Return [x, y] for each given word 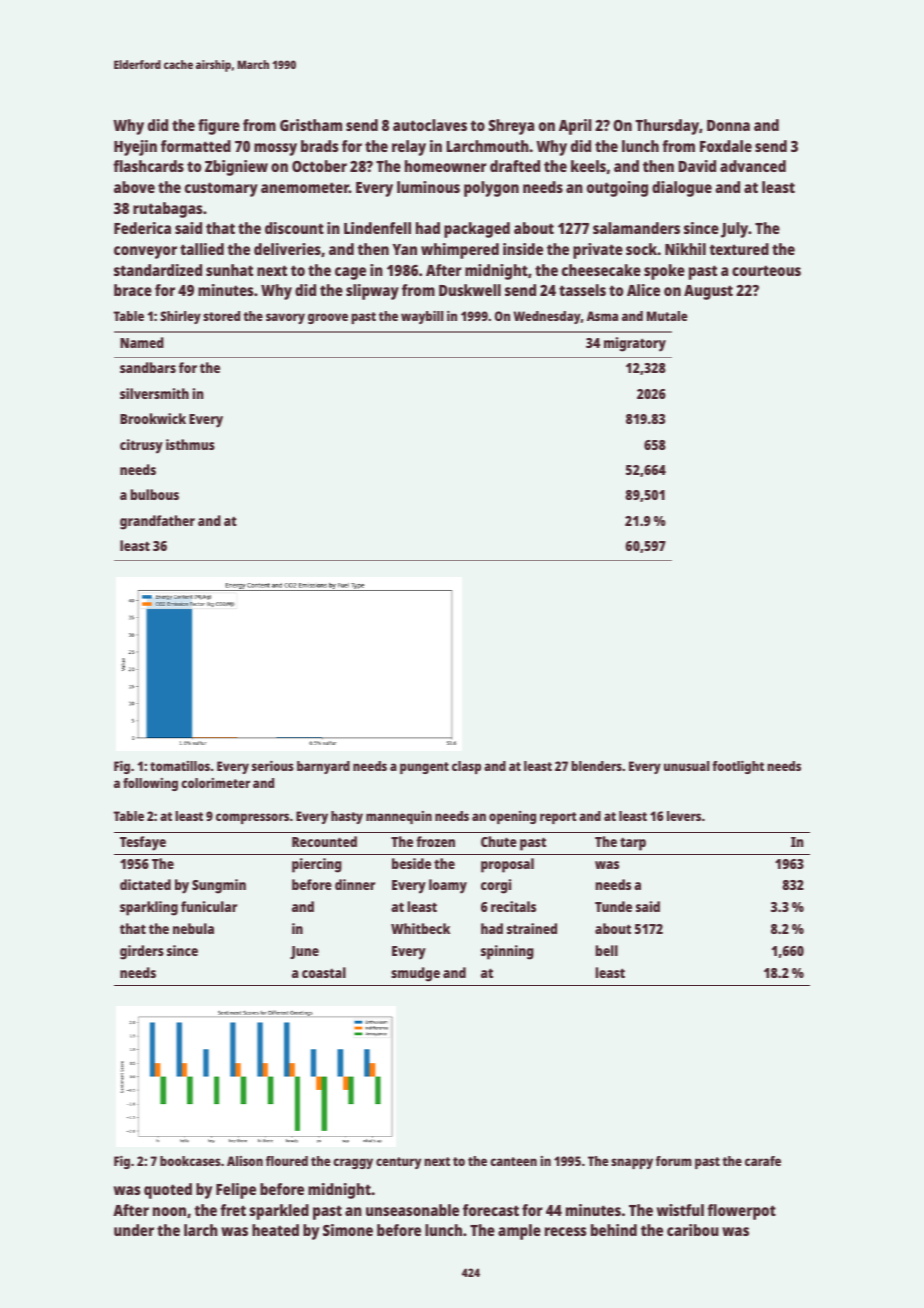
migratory [635, 344]
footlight [738, 767]
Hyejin [135, 148]
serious [273, 766]
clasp [466, 767]
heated [275, 1230]
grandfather [157, 522]
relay [409, 148]
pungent [424, 768]
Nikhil [685, 249]
